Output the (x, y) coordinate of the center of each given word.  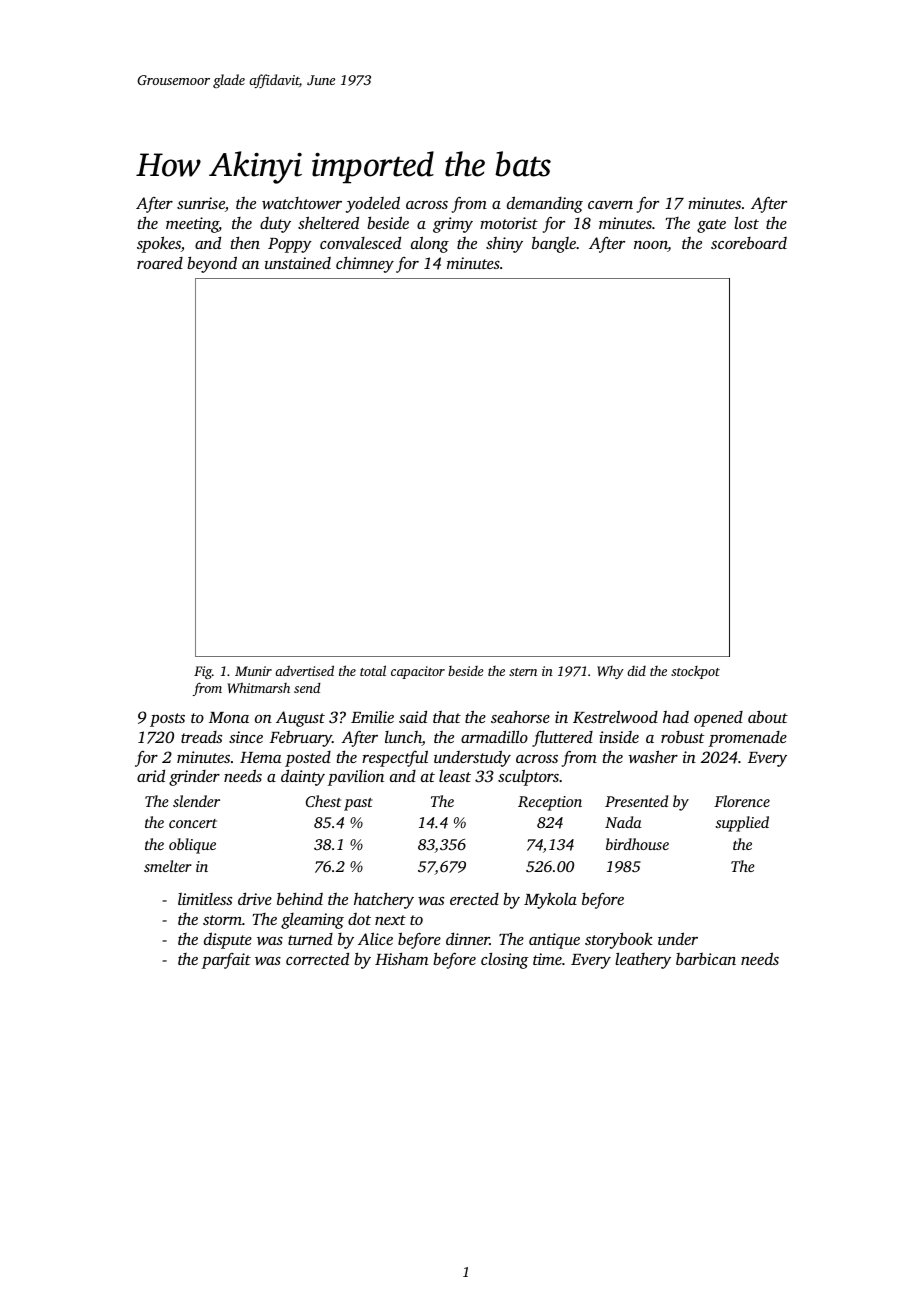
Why (610, 672)
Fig (203, 672)
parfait (226, 961)
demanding (545, 204)
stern (523, 672)
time (547, 959)
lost (746, 222)
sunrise (201, 203)
